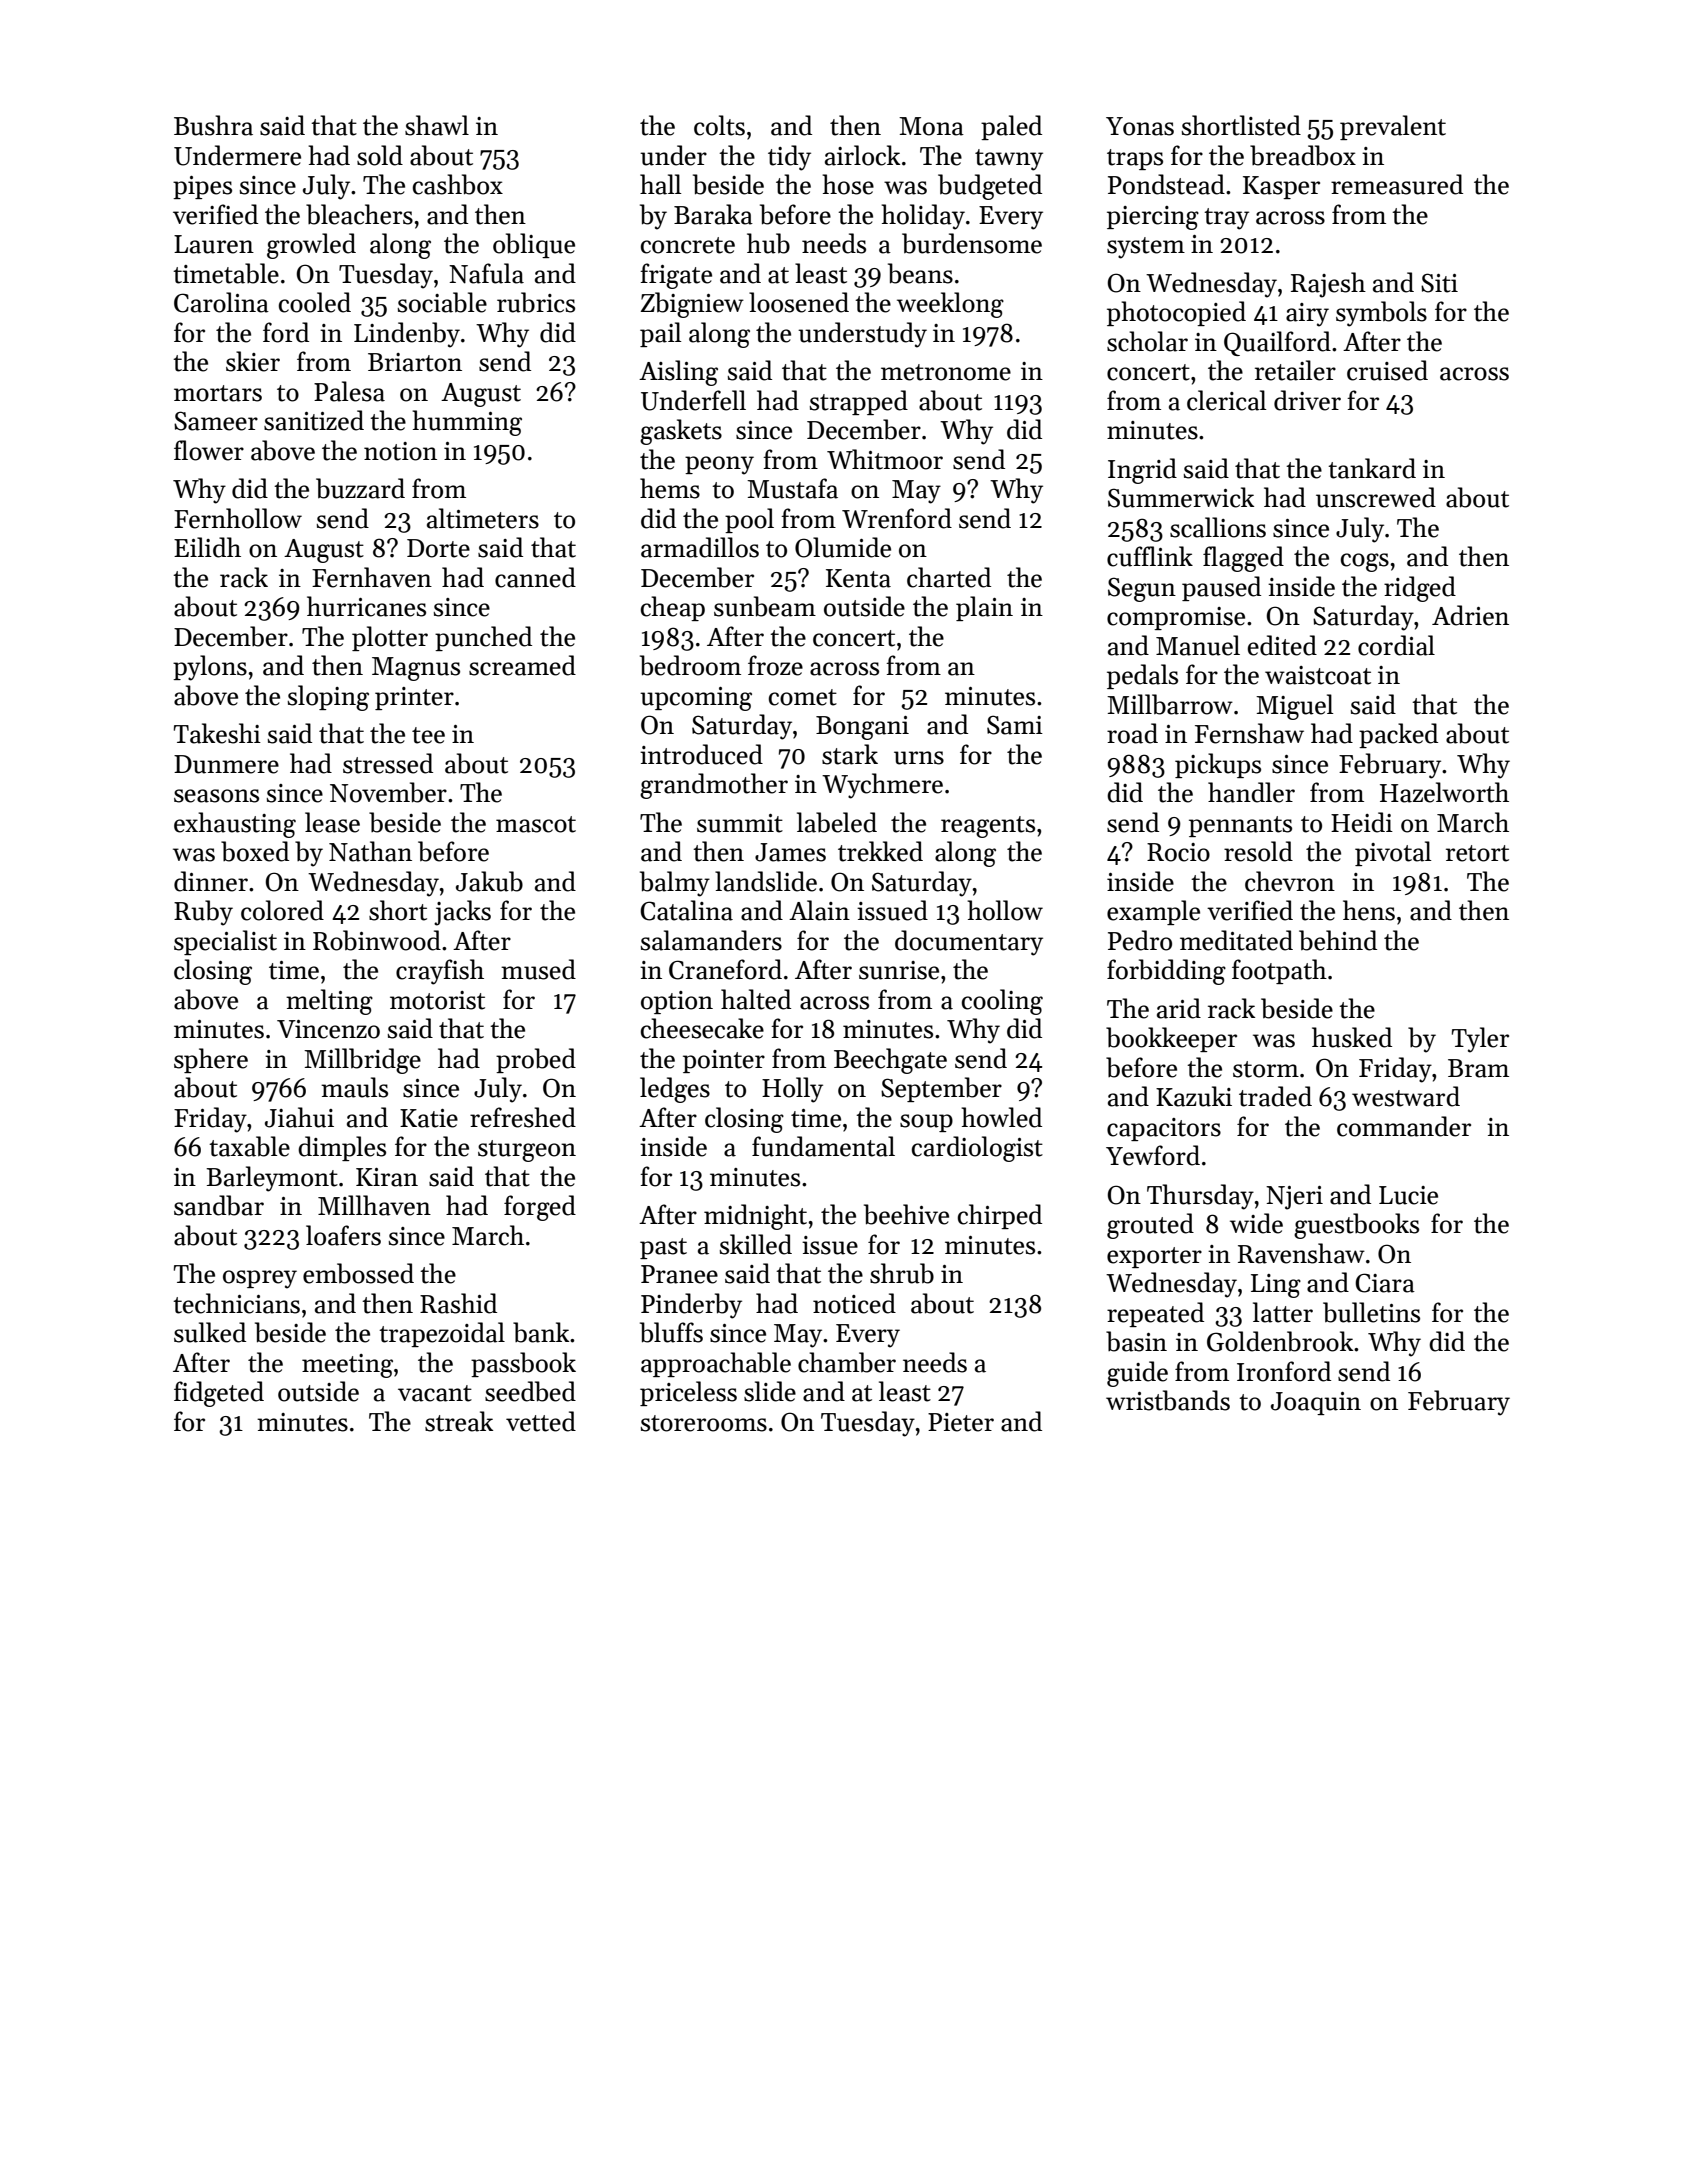 This page has height=2178, width=1683. Describe the element at coordinates (859, 402) in the page. I see `strapped` at that location.
